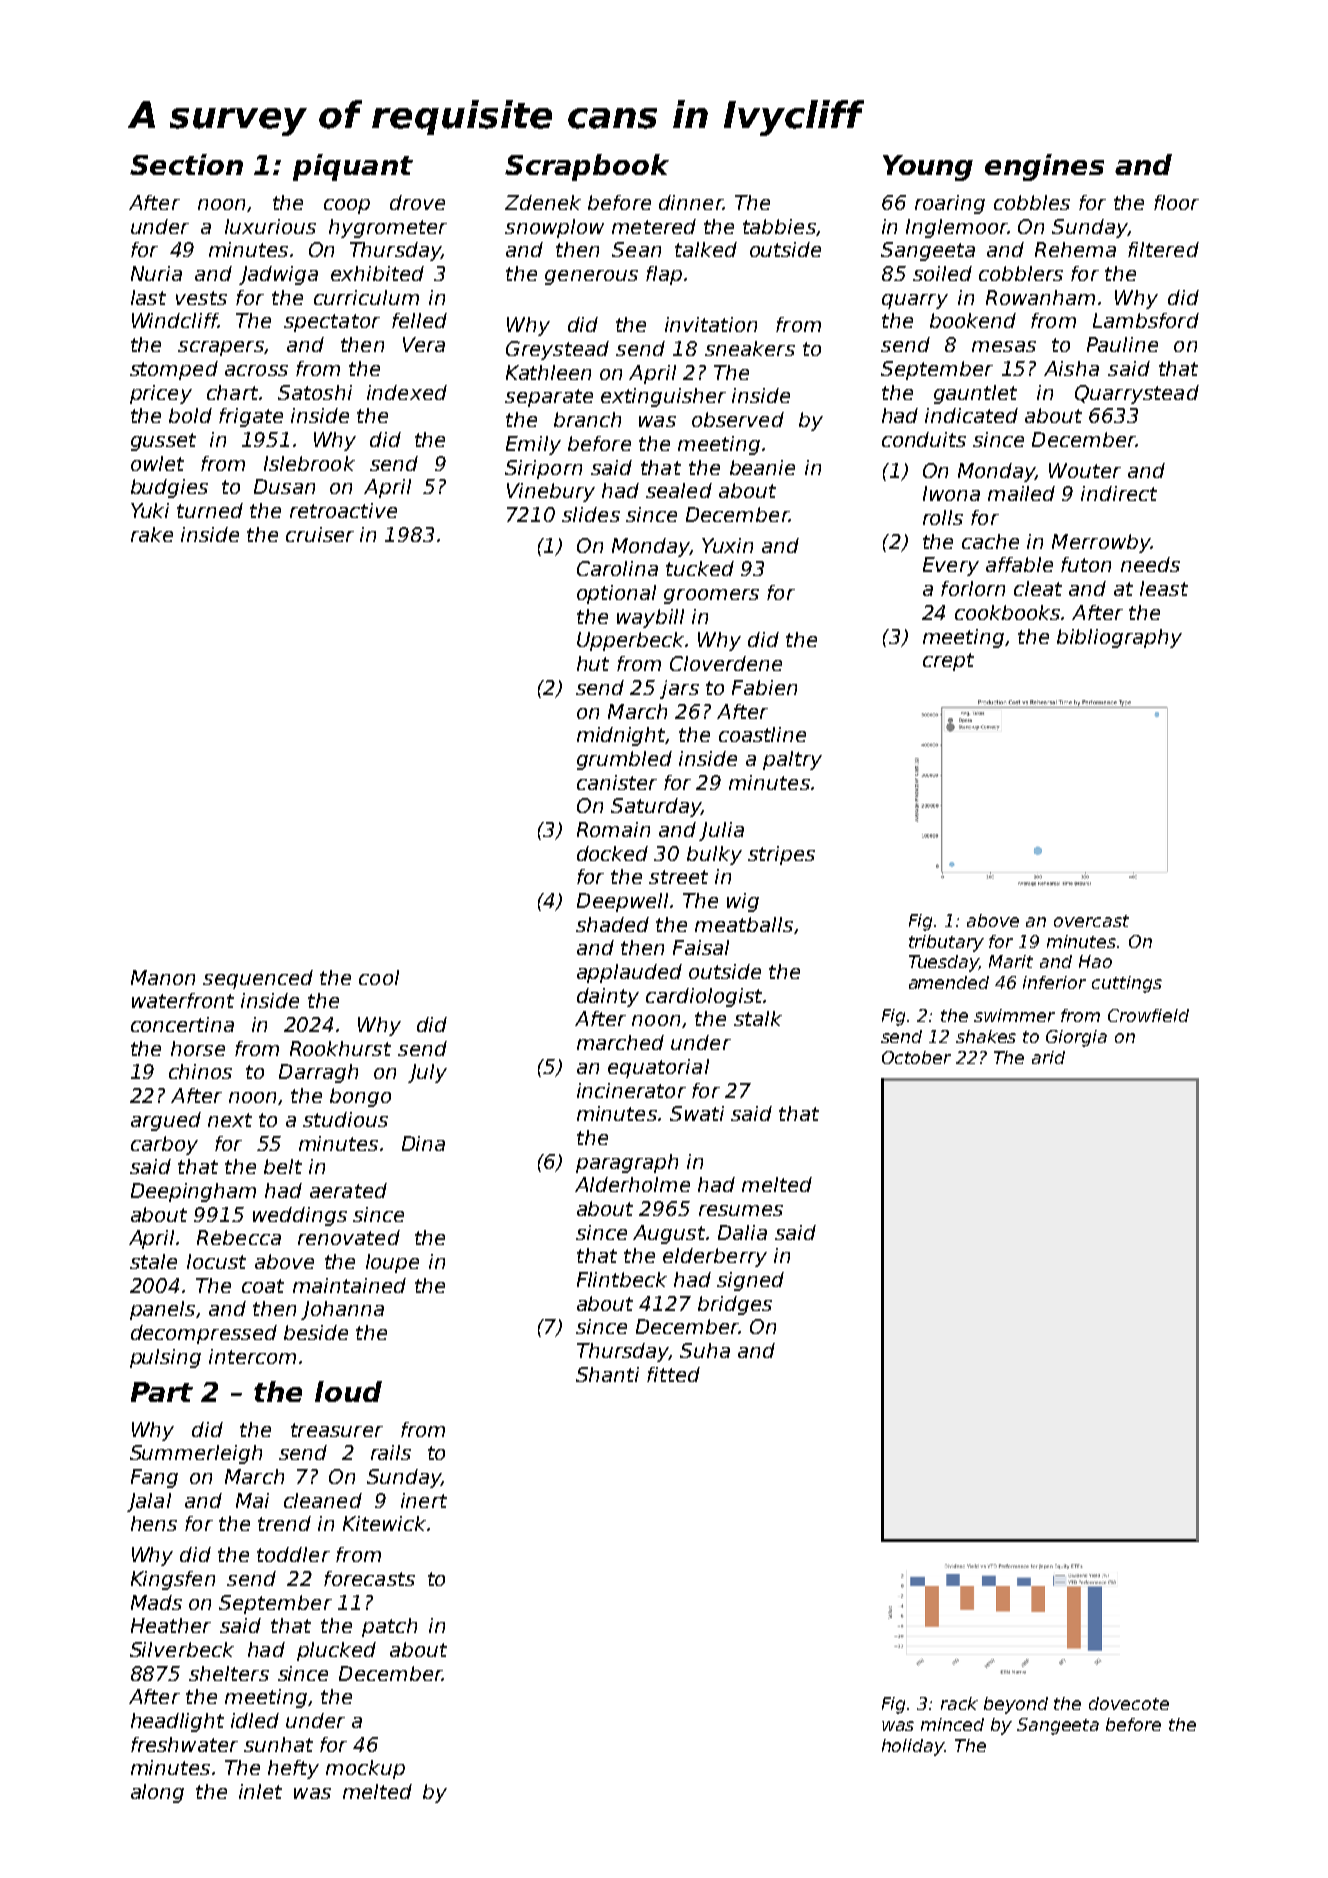  I want to click on Kathleen, so click(548, 372).
